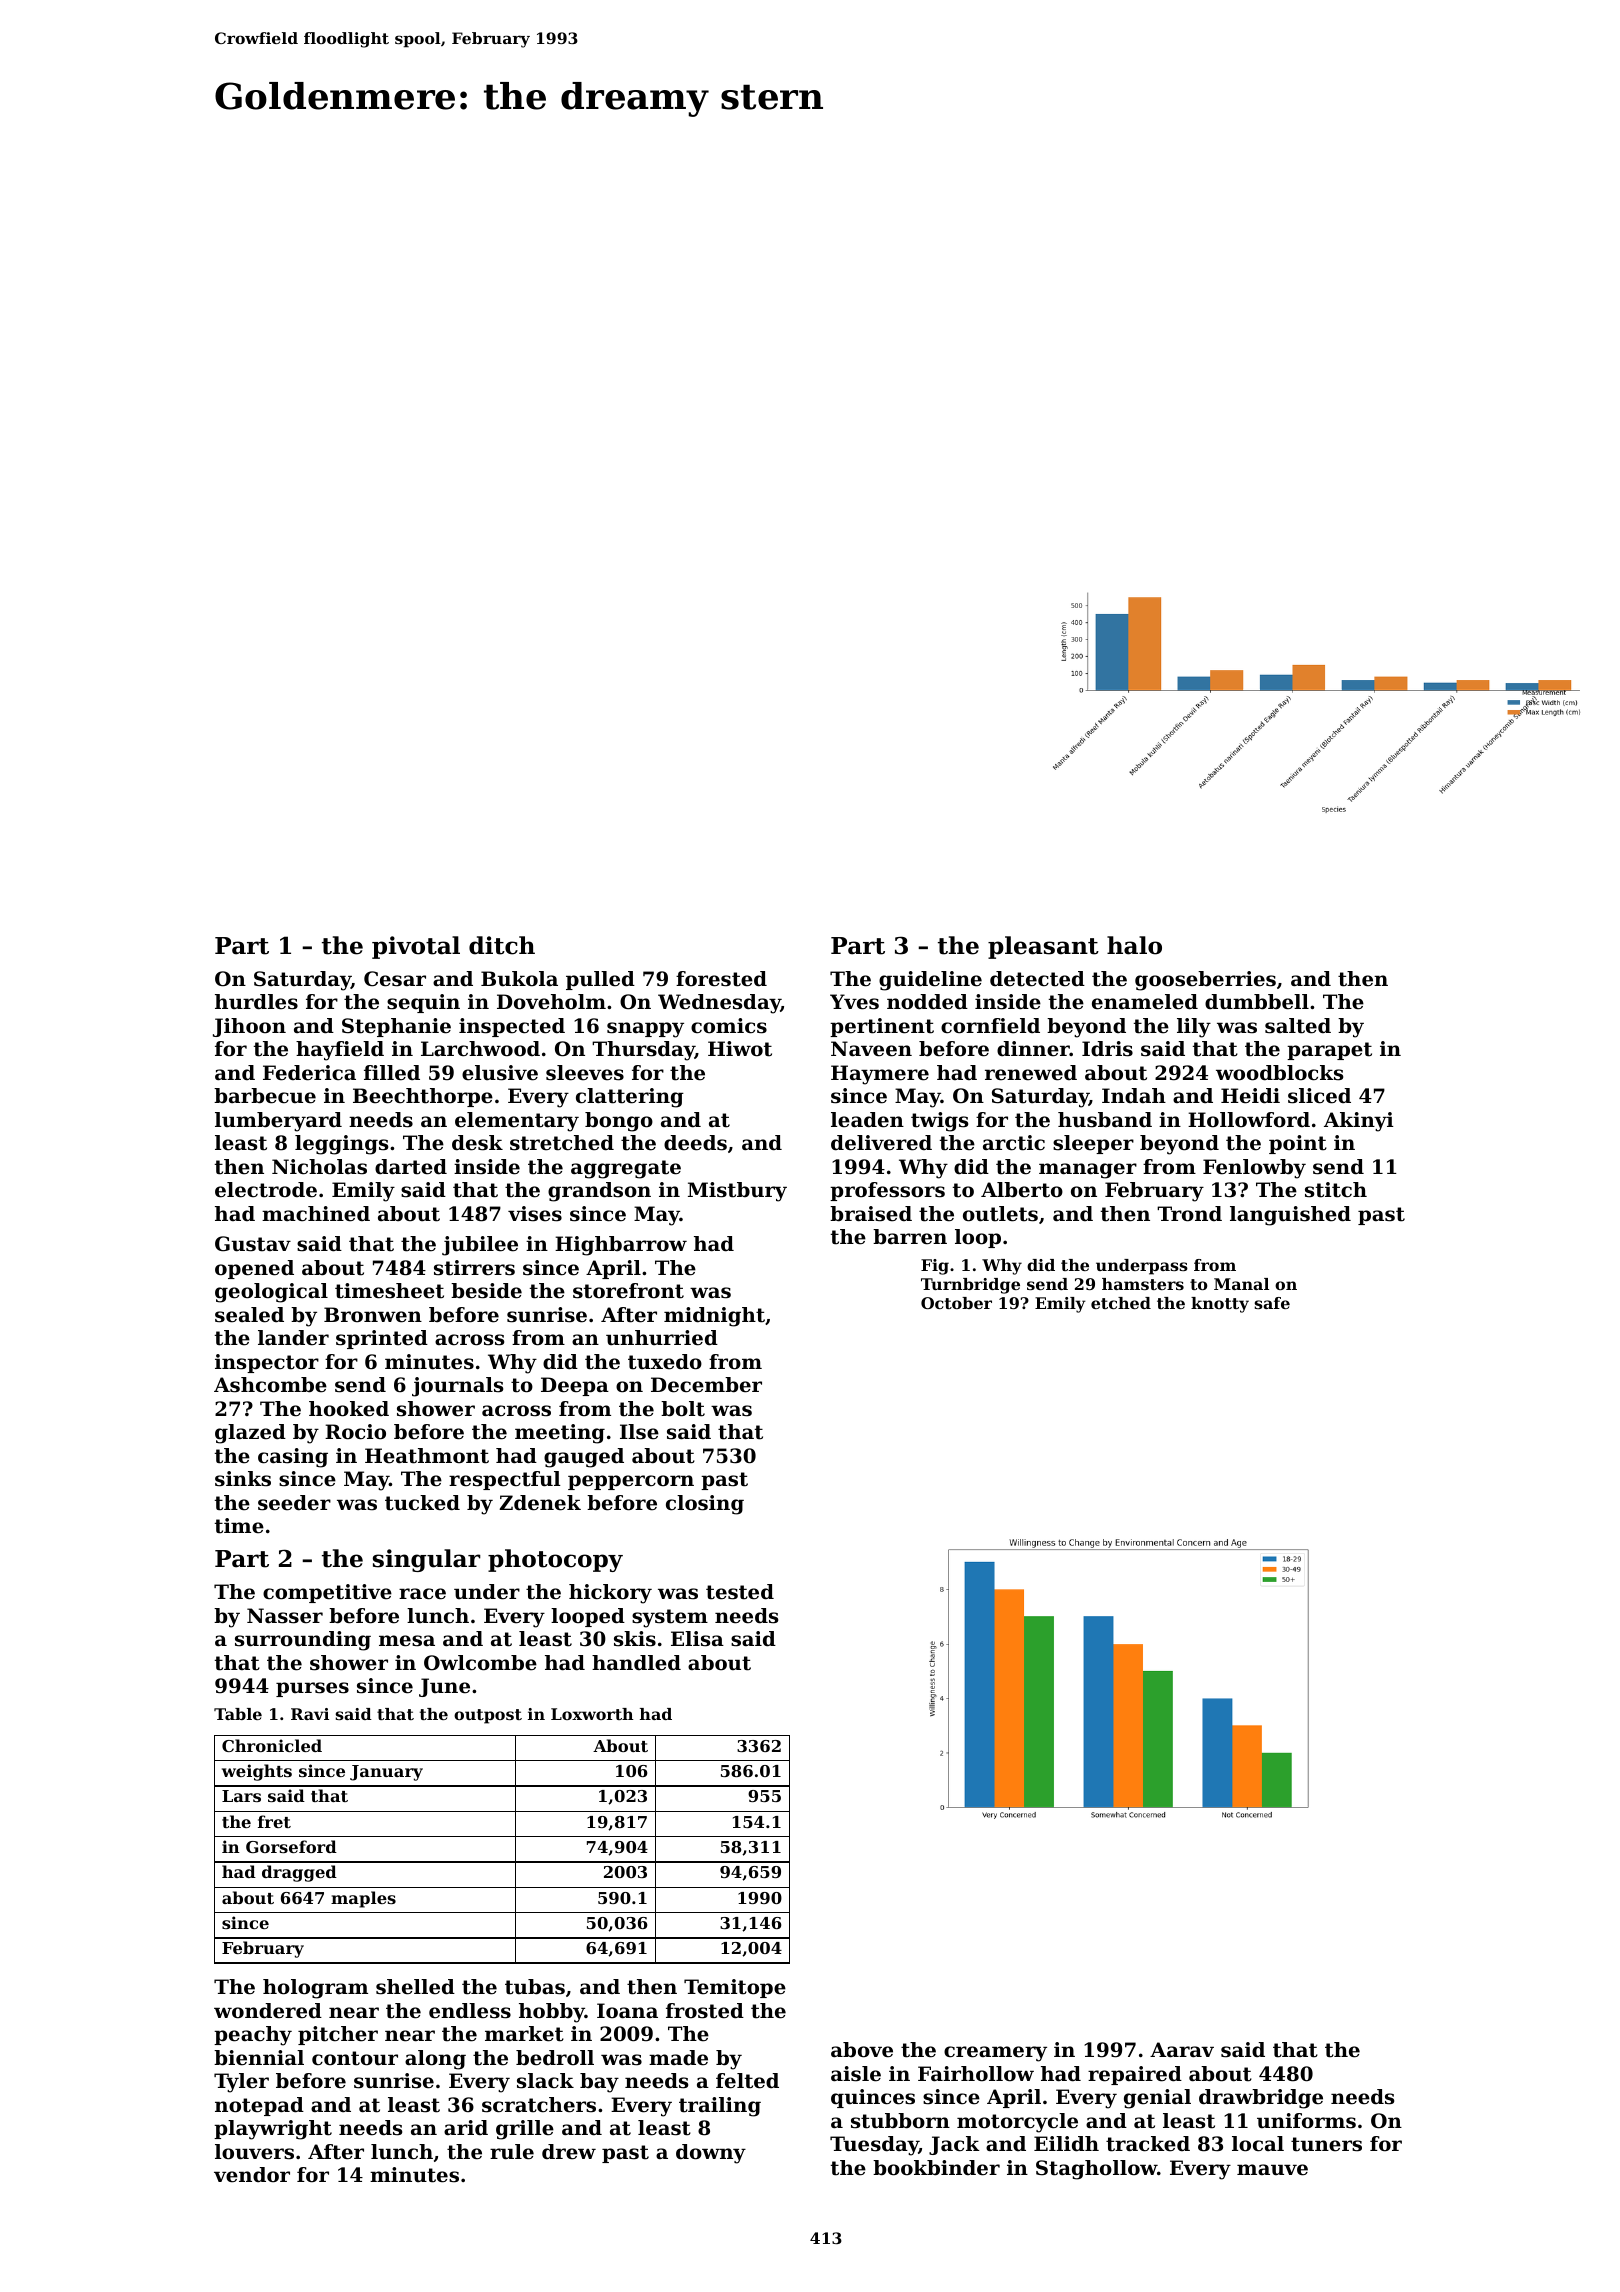  What do you see at coordinates (735, 1988) in the page?
I see `Temitope` at bounding box center [735, 1988].
